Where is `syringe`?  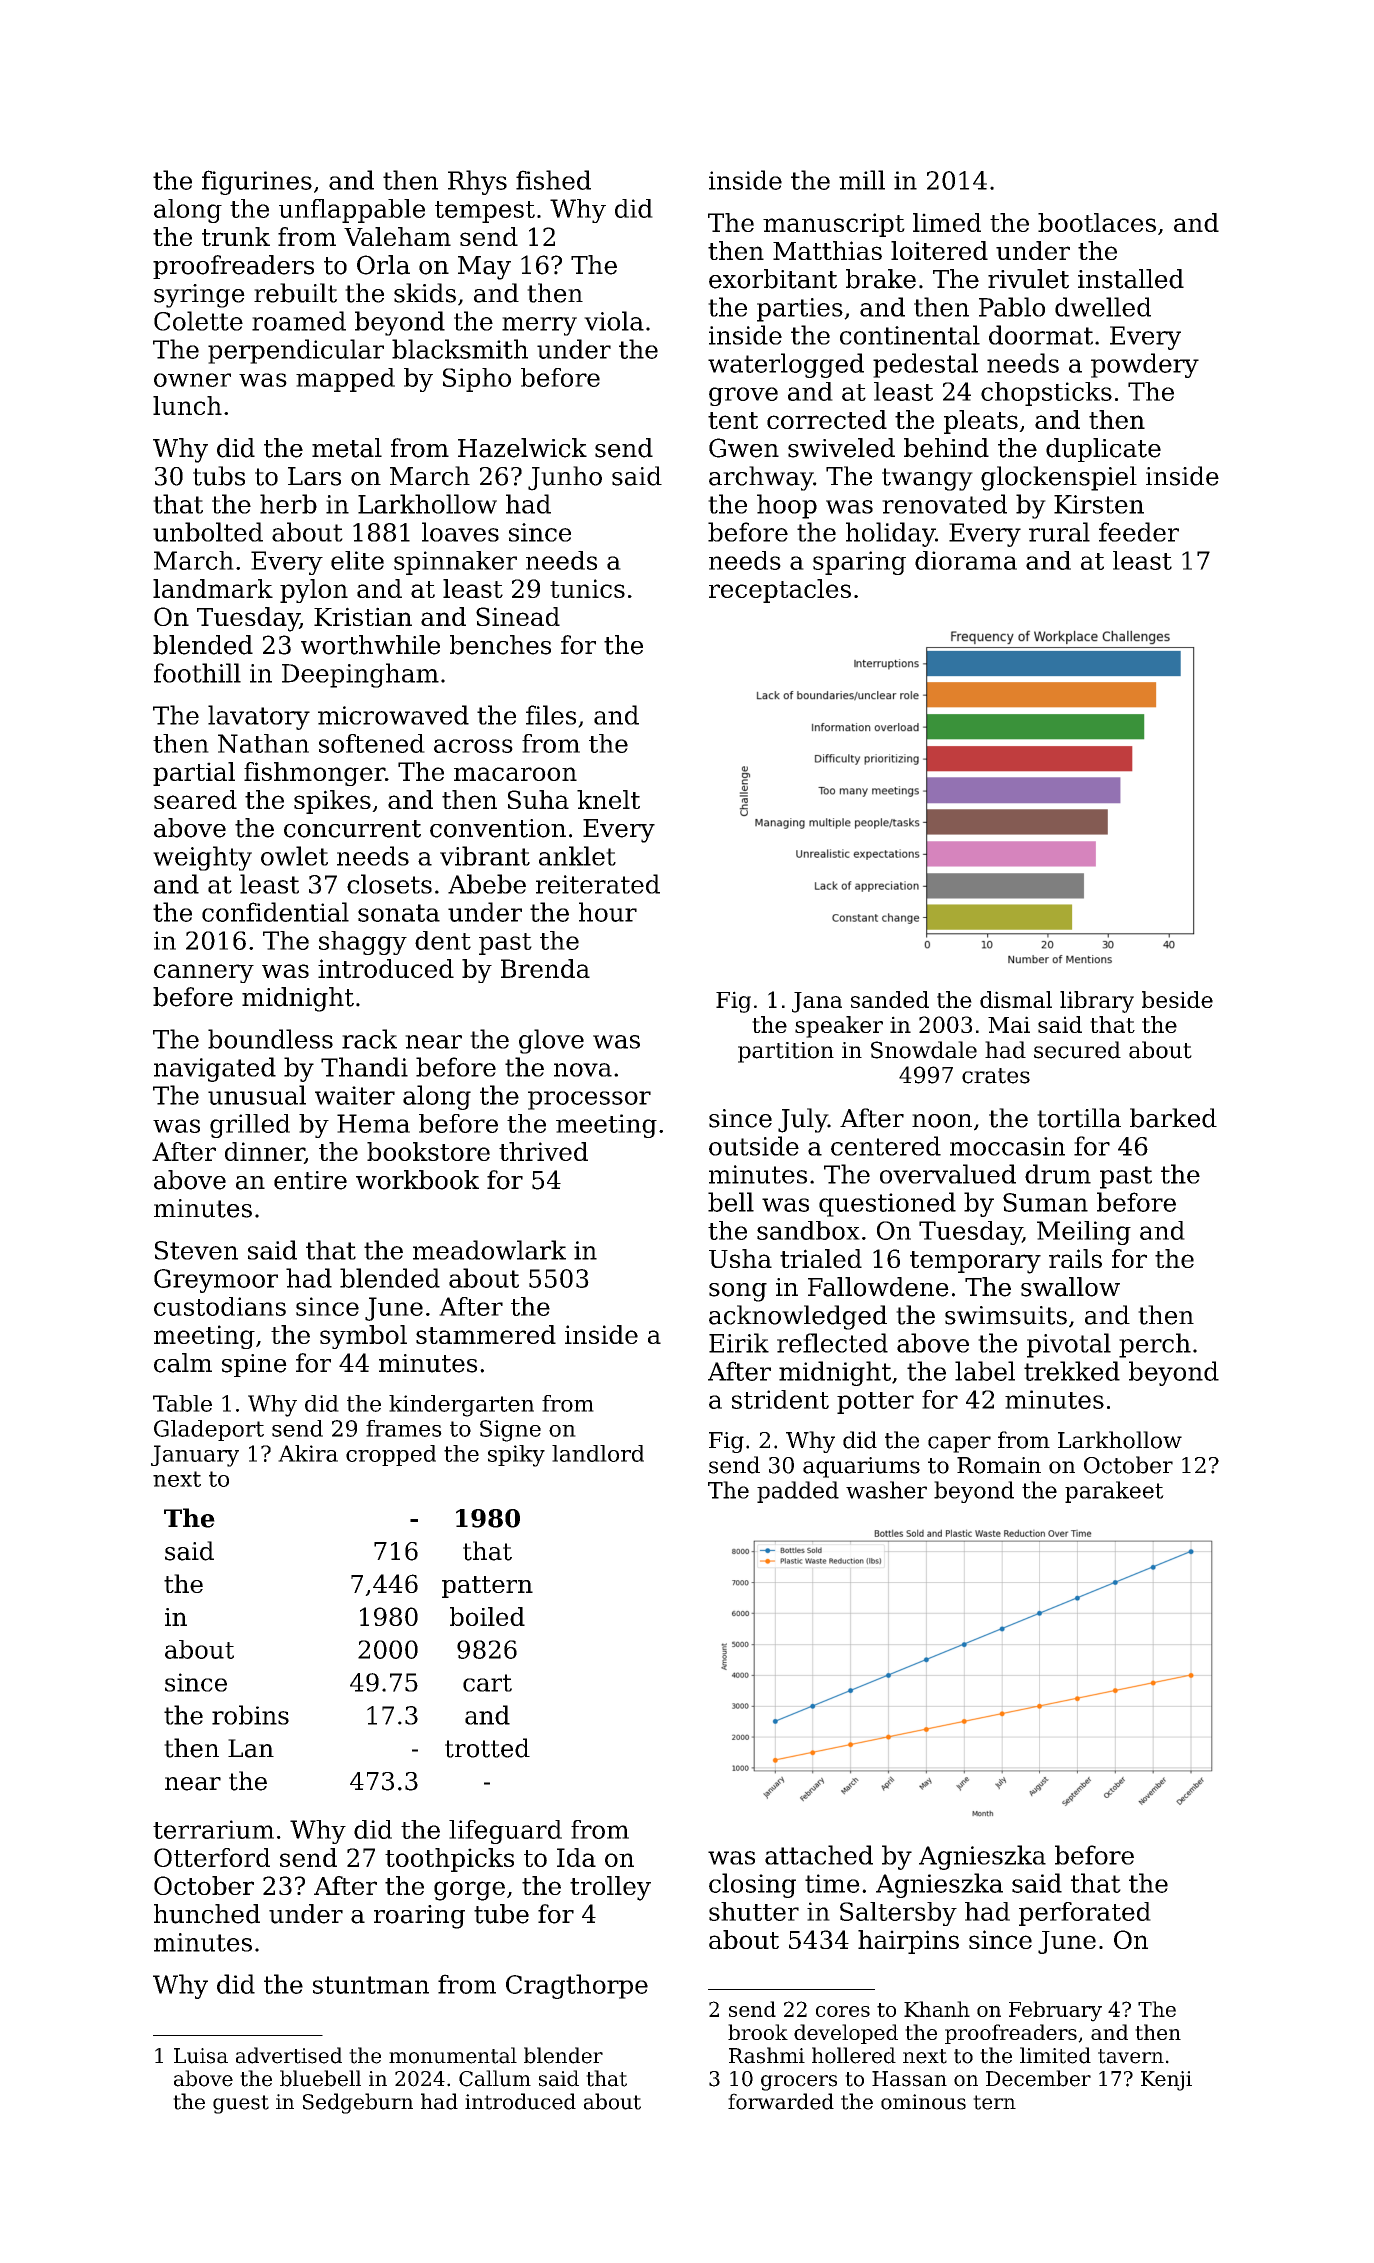 syringe is located at coordinates (199, 296).
